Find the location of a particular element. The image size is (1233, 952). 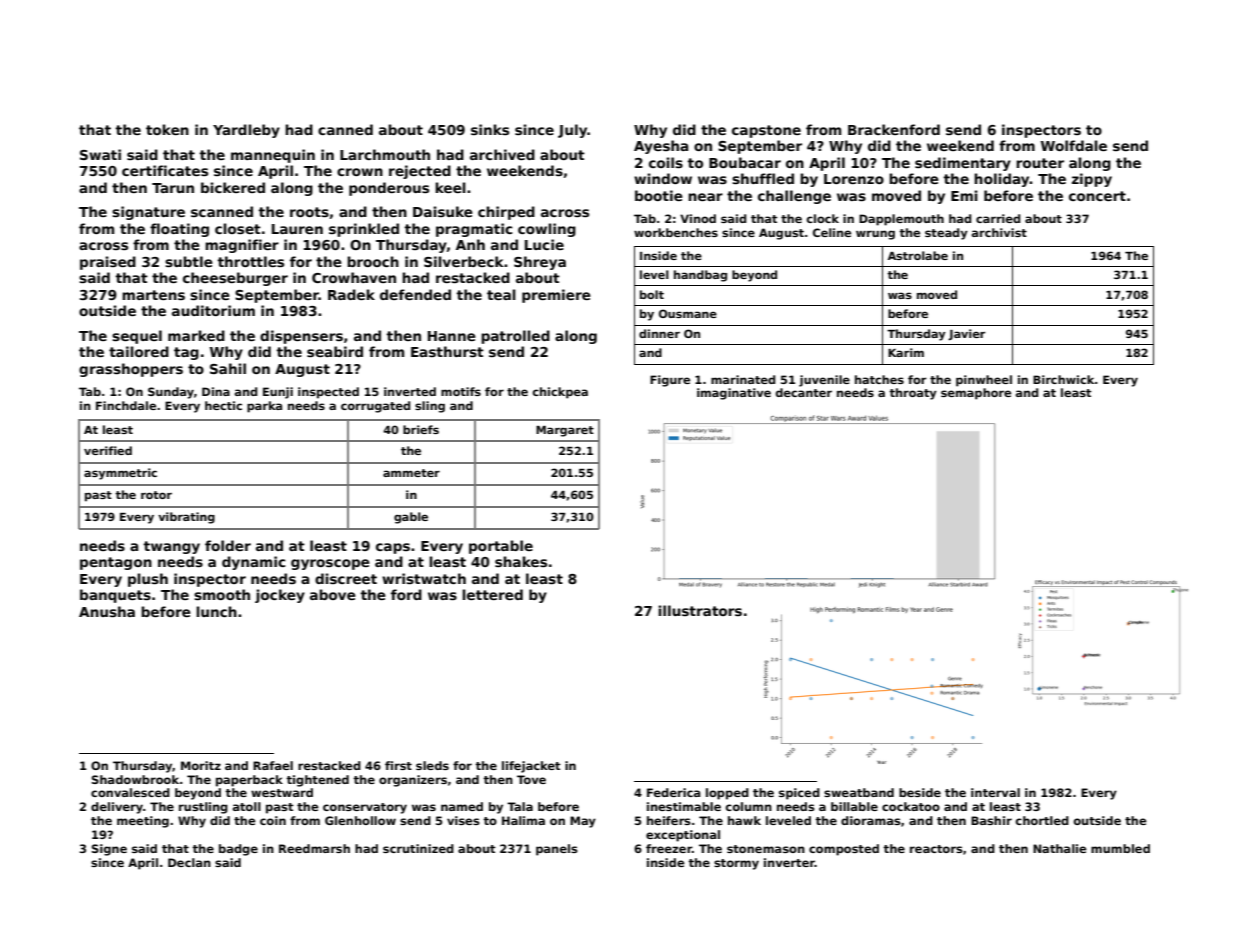

zippy is located at coordinates (1092, 180).
